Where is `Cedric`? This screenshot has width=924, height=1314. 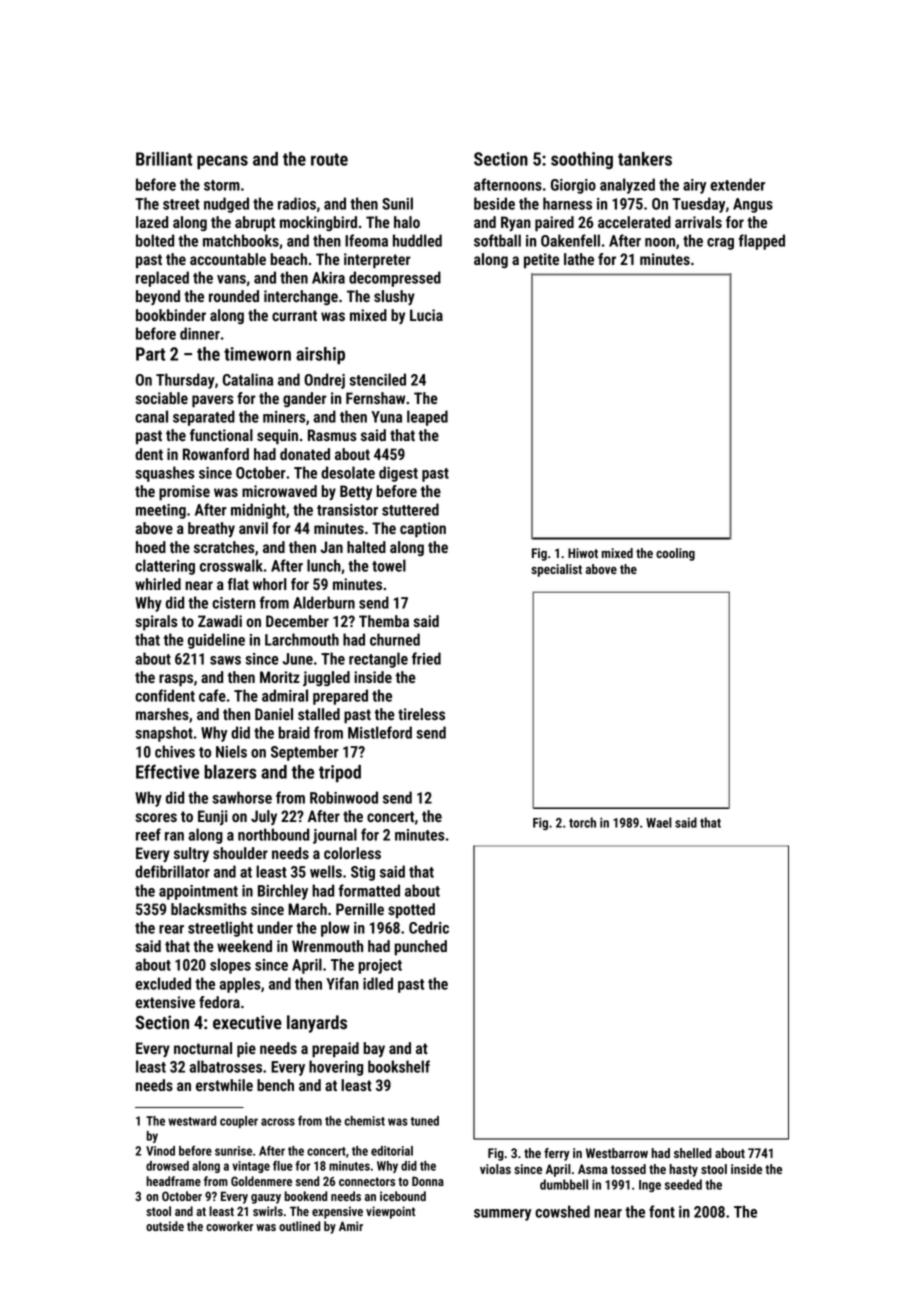
Cedric is located at coordinates (429, 927).
